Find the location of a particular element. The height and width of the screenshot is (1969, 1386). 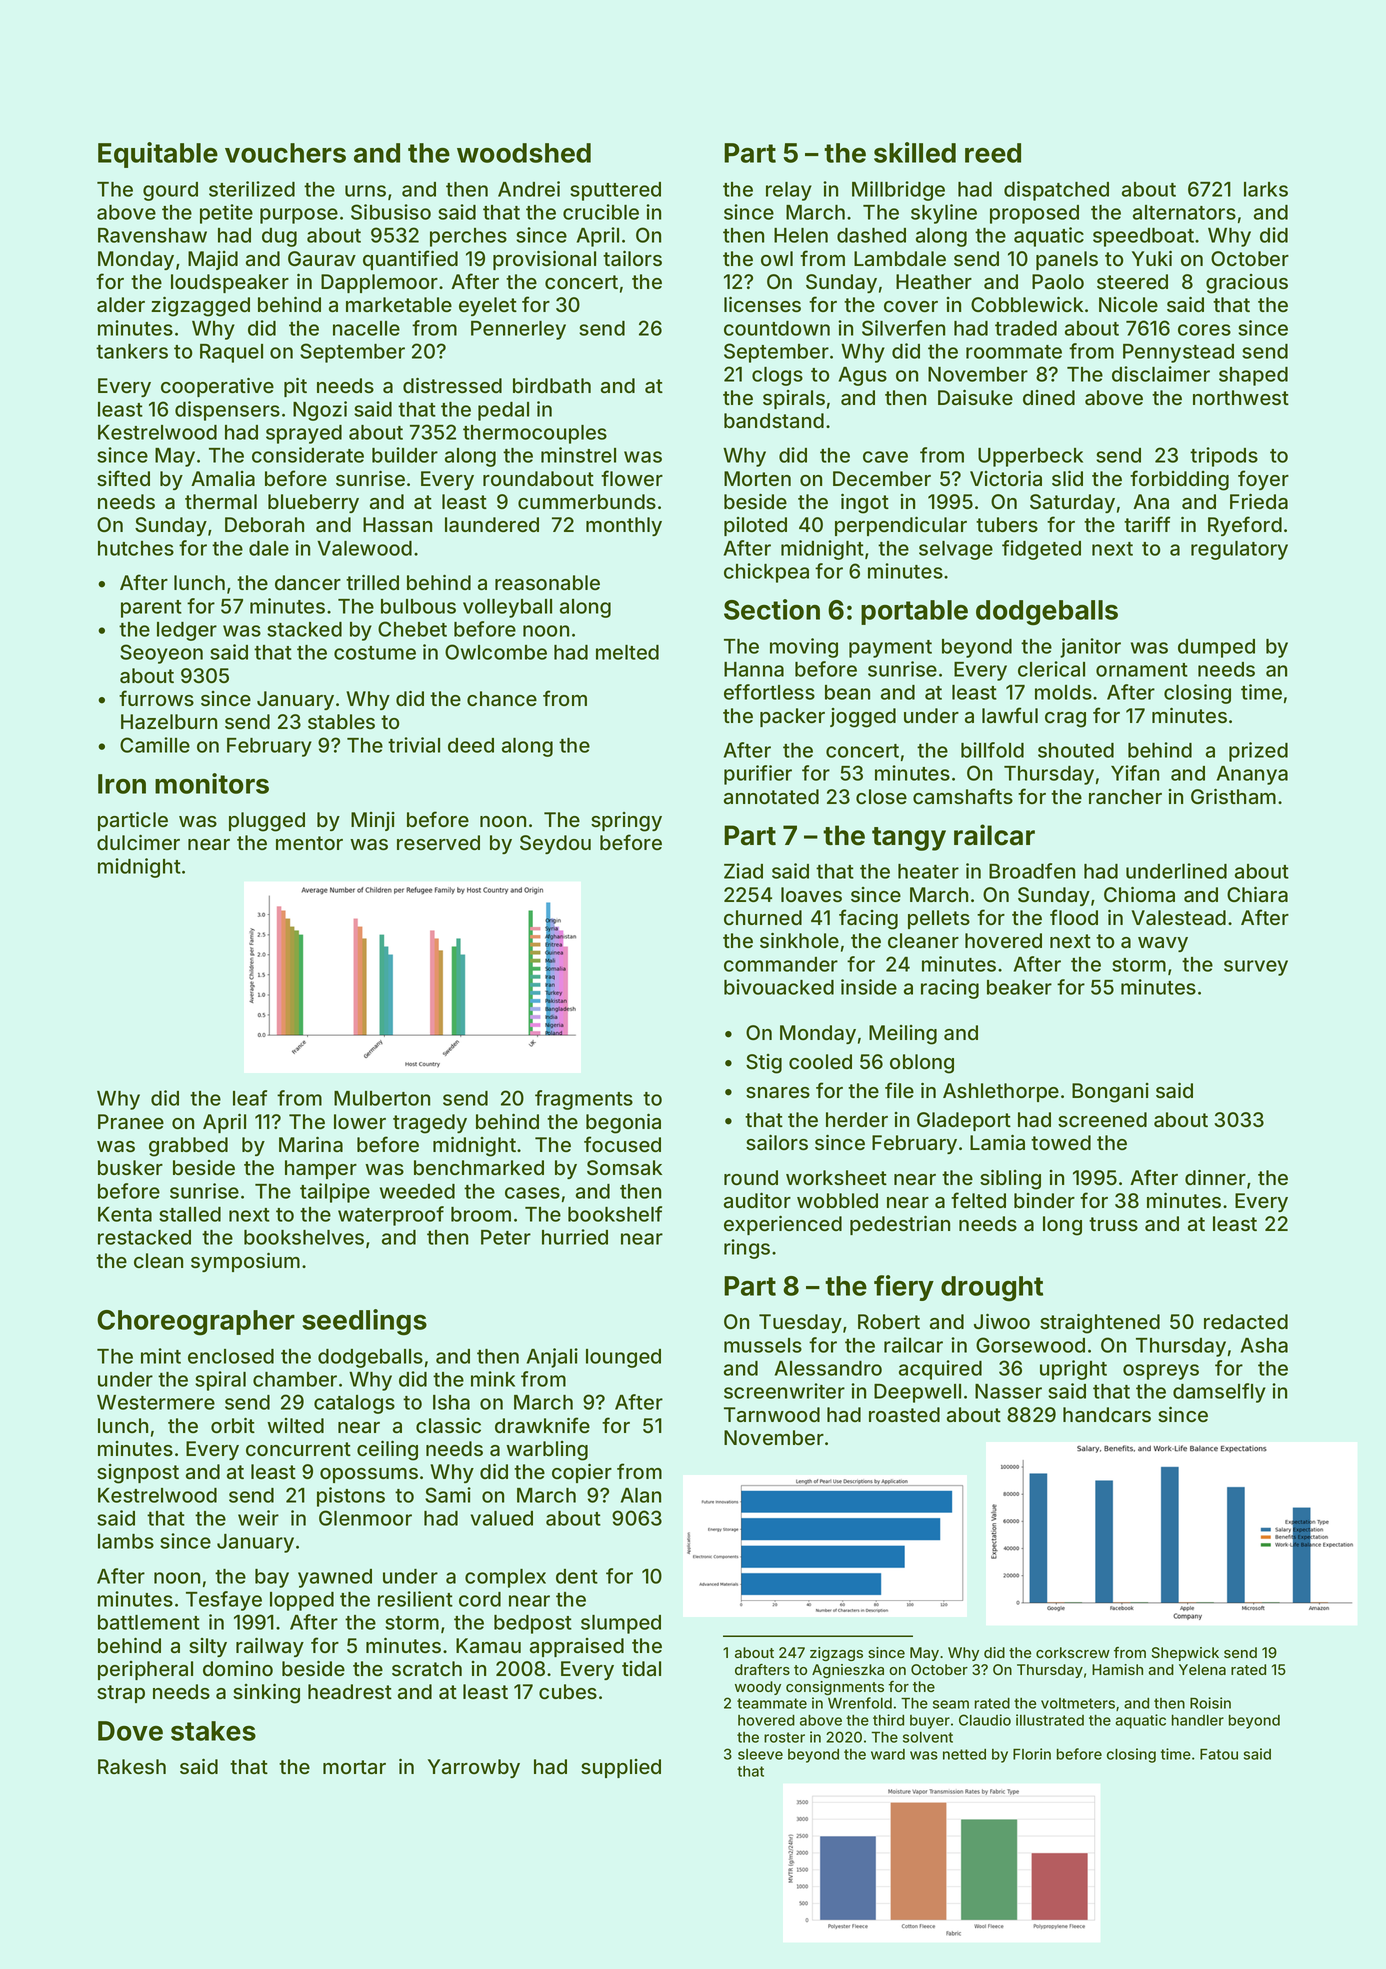

Yelena is located at coordinates (1202, 1669).
